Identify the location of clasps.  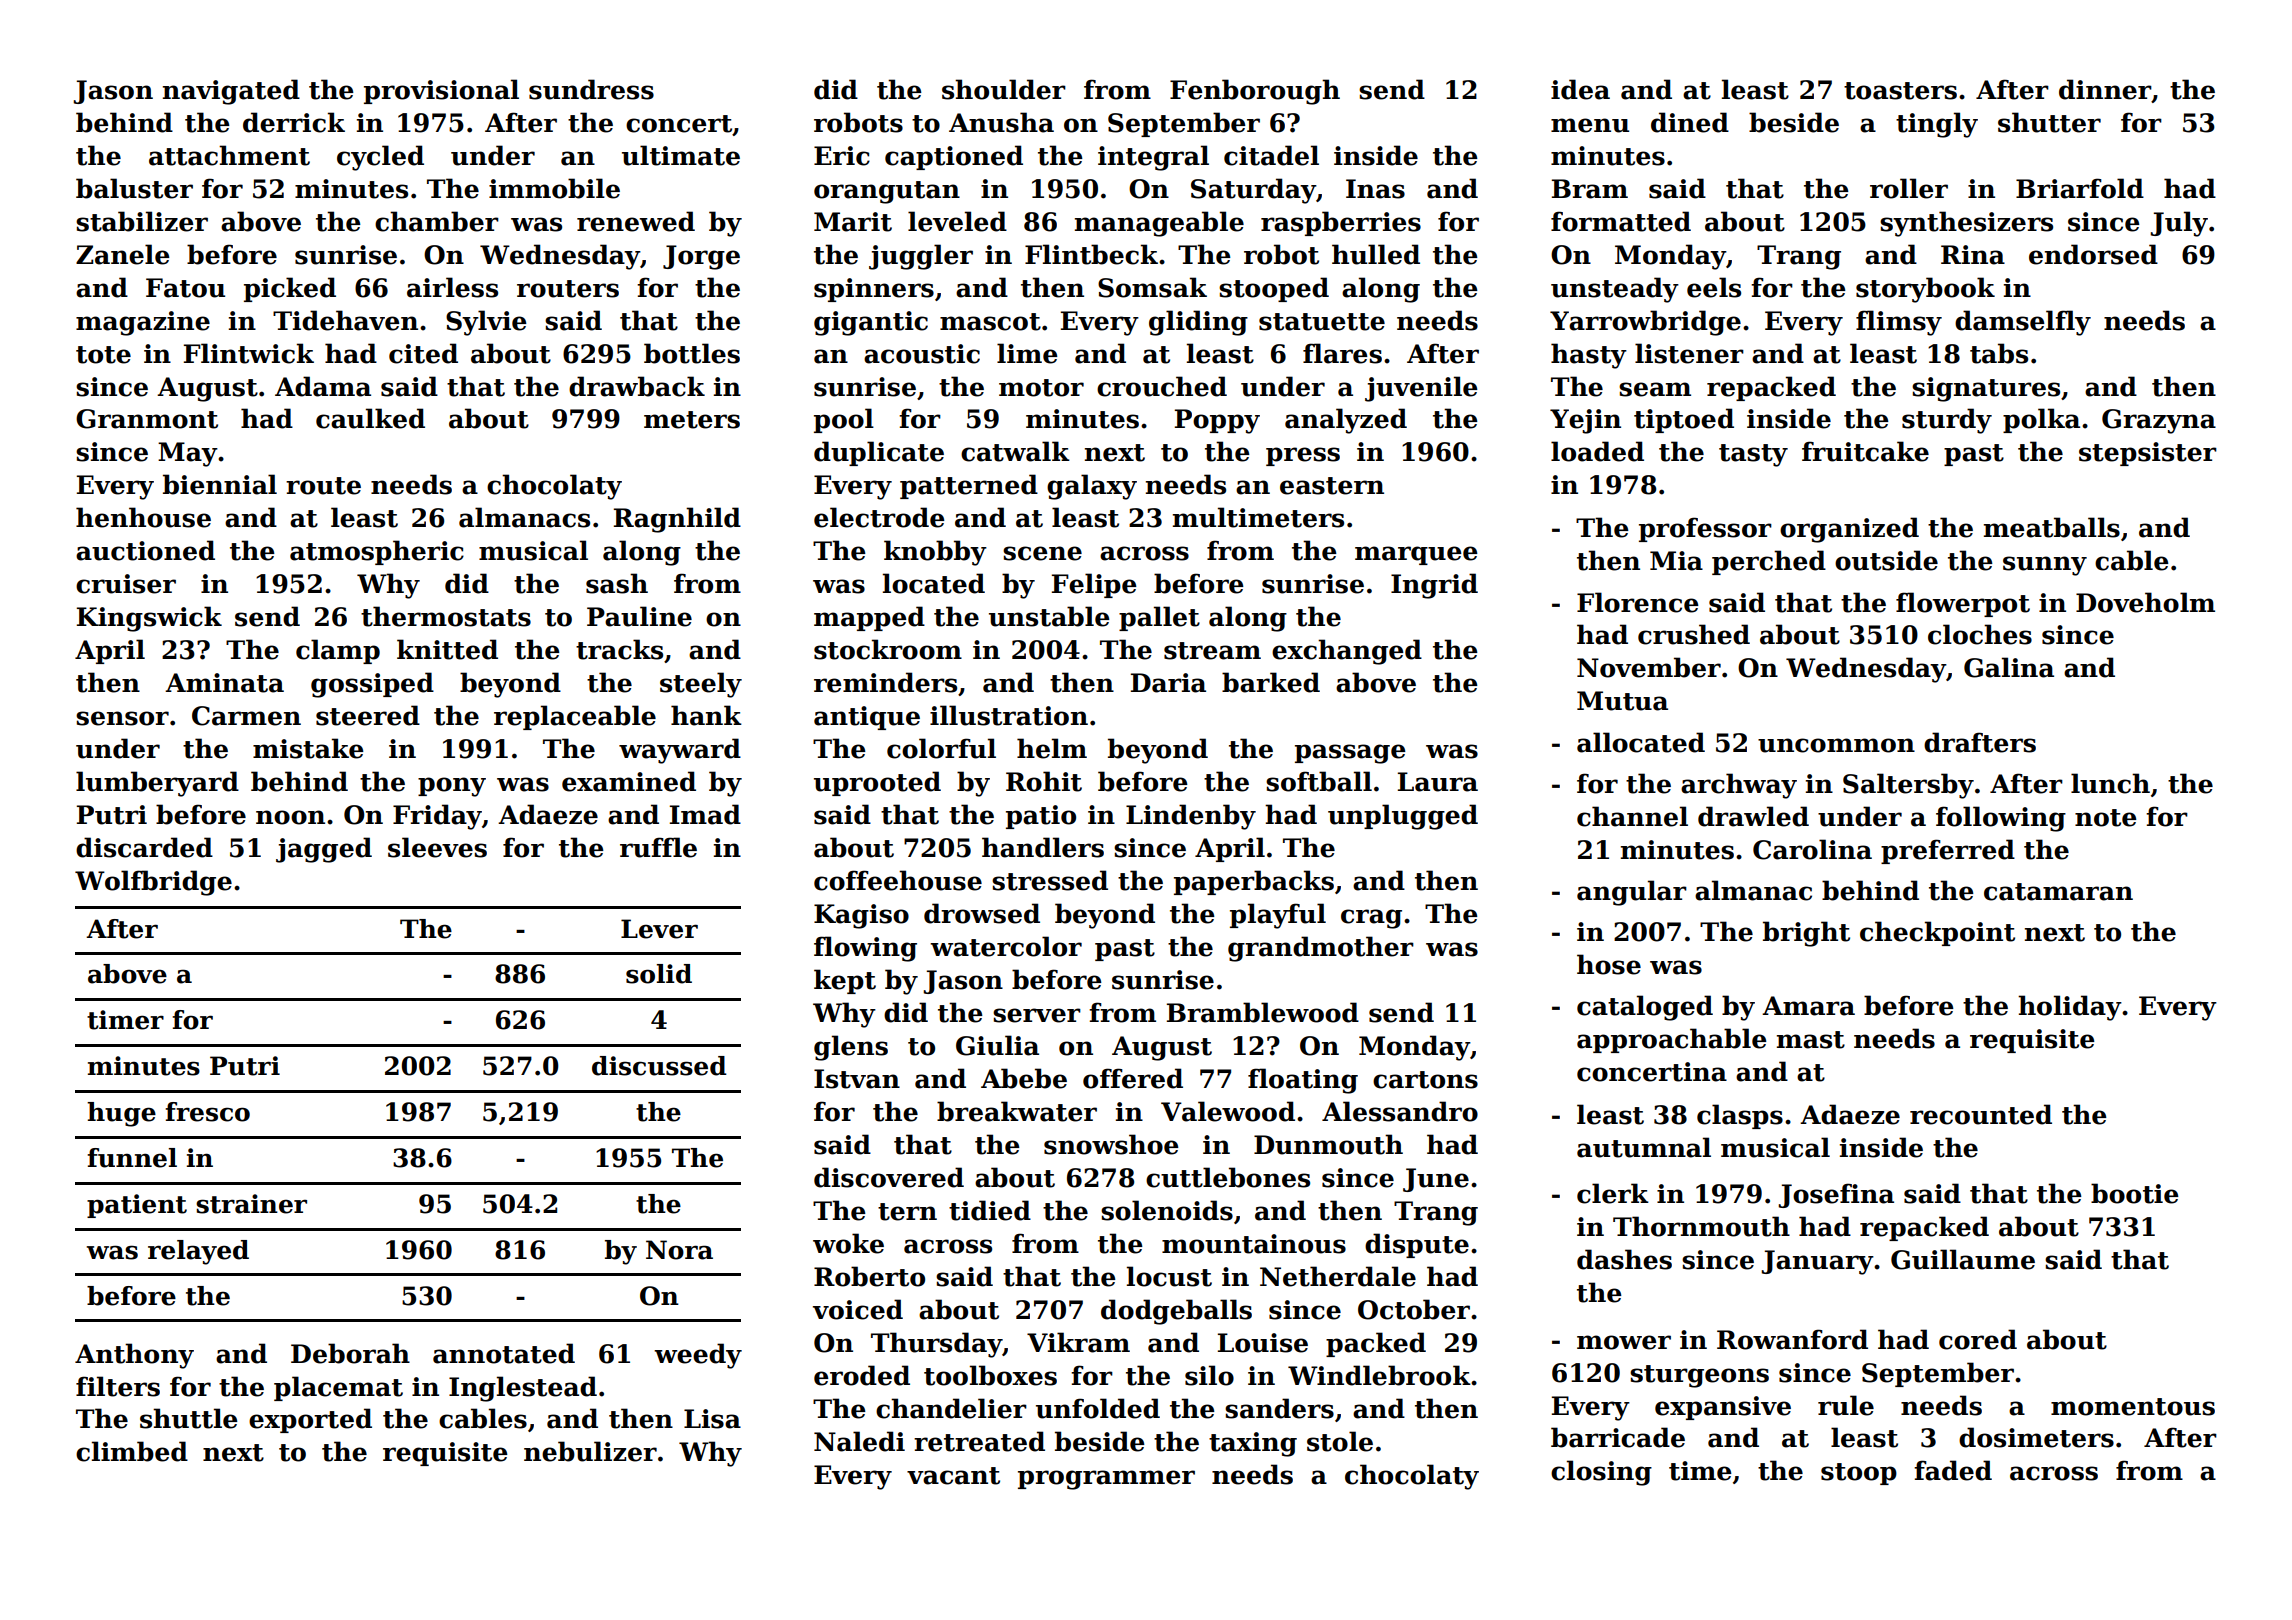
(1740, 1116).
